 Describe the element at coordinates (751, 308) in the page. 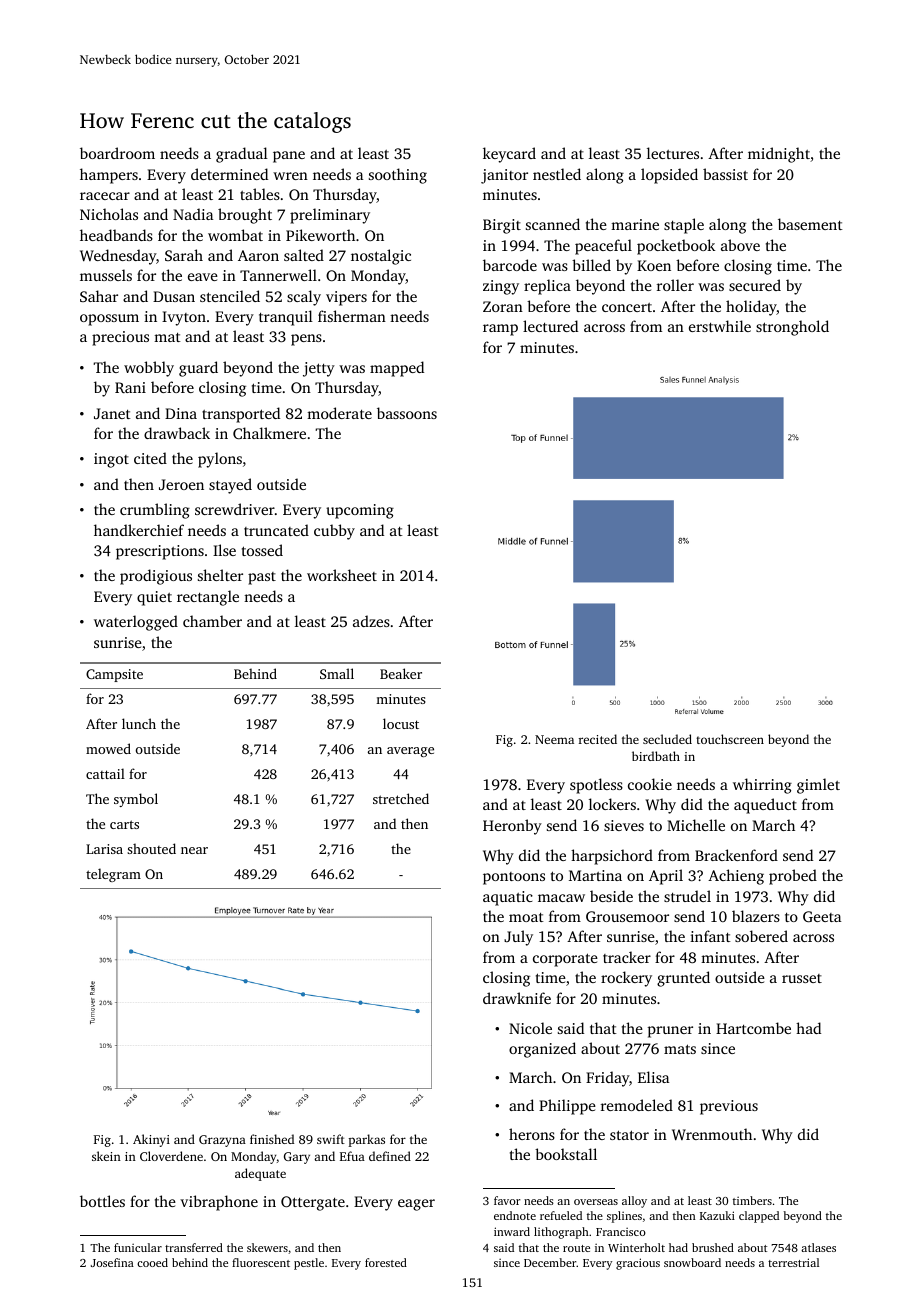

I see `holiday` at that location.
